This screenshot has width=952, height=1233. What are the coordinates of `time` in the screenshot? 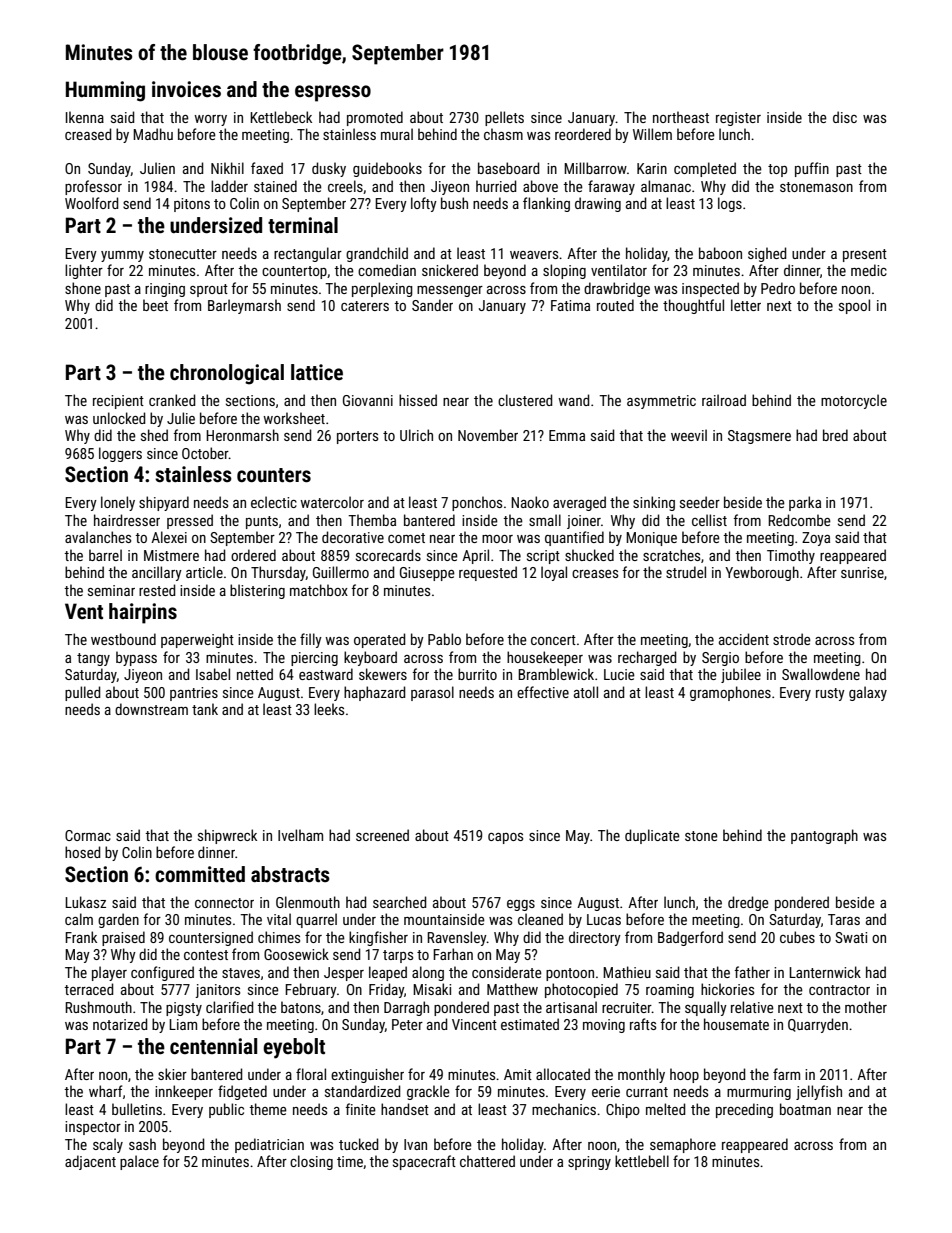 It's located at (350, 1161).
